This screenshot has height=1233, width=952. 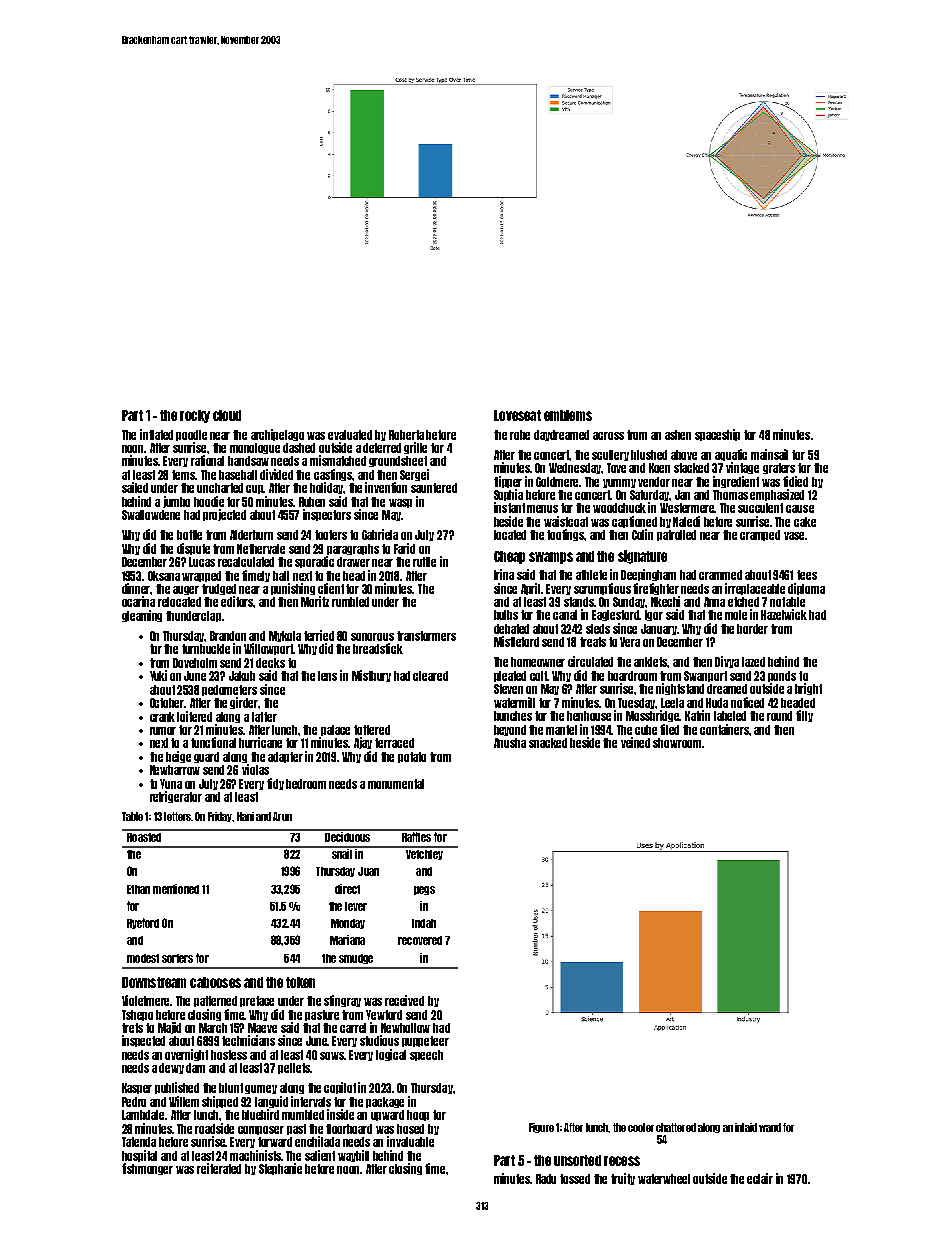 What do you see at coordinates (227, 415) in the screenshot?
I see `cloud` at bounding box center [227, 415].
